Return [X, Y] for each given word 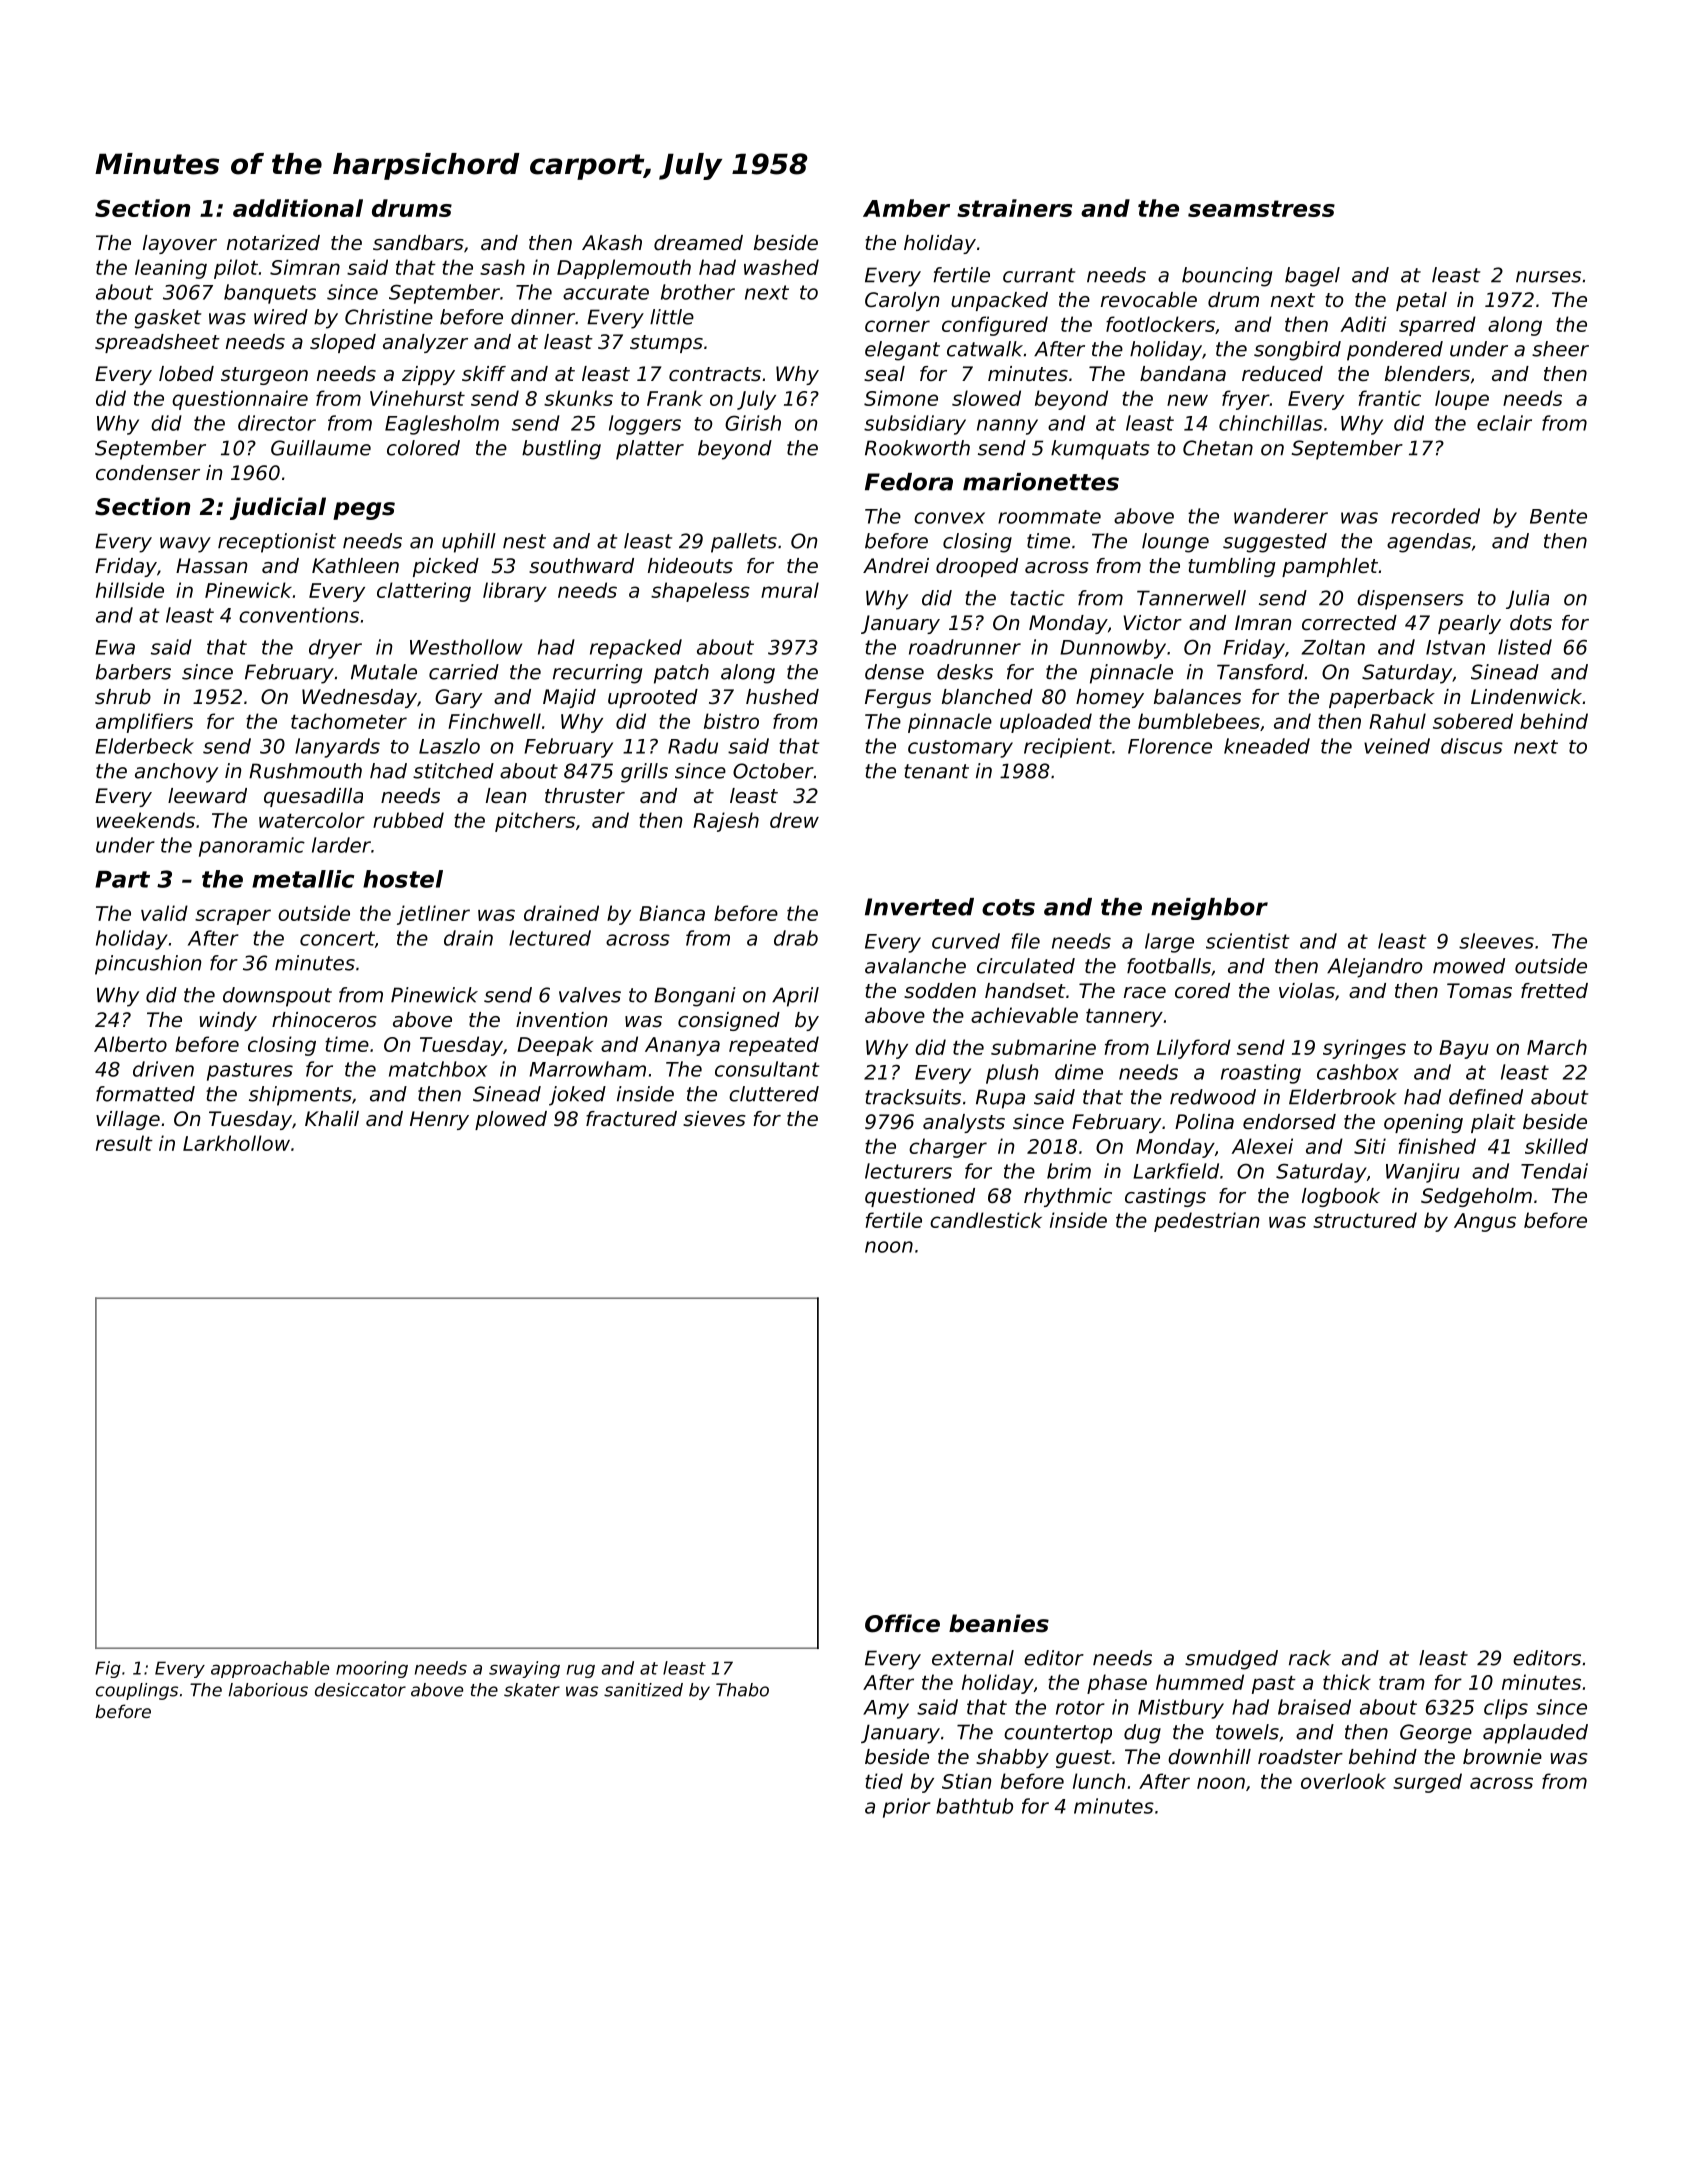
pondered [1395, 351]
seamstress [1261, 208]
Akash [612, 243]
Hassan [211, 566]
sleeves [1496, 941]
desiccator [360, 1690]
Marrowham [587, 1069]
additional [298, 208]
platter [650, 450]
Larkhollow [236, 1143]
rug [581, 1671]
